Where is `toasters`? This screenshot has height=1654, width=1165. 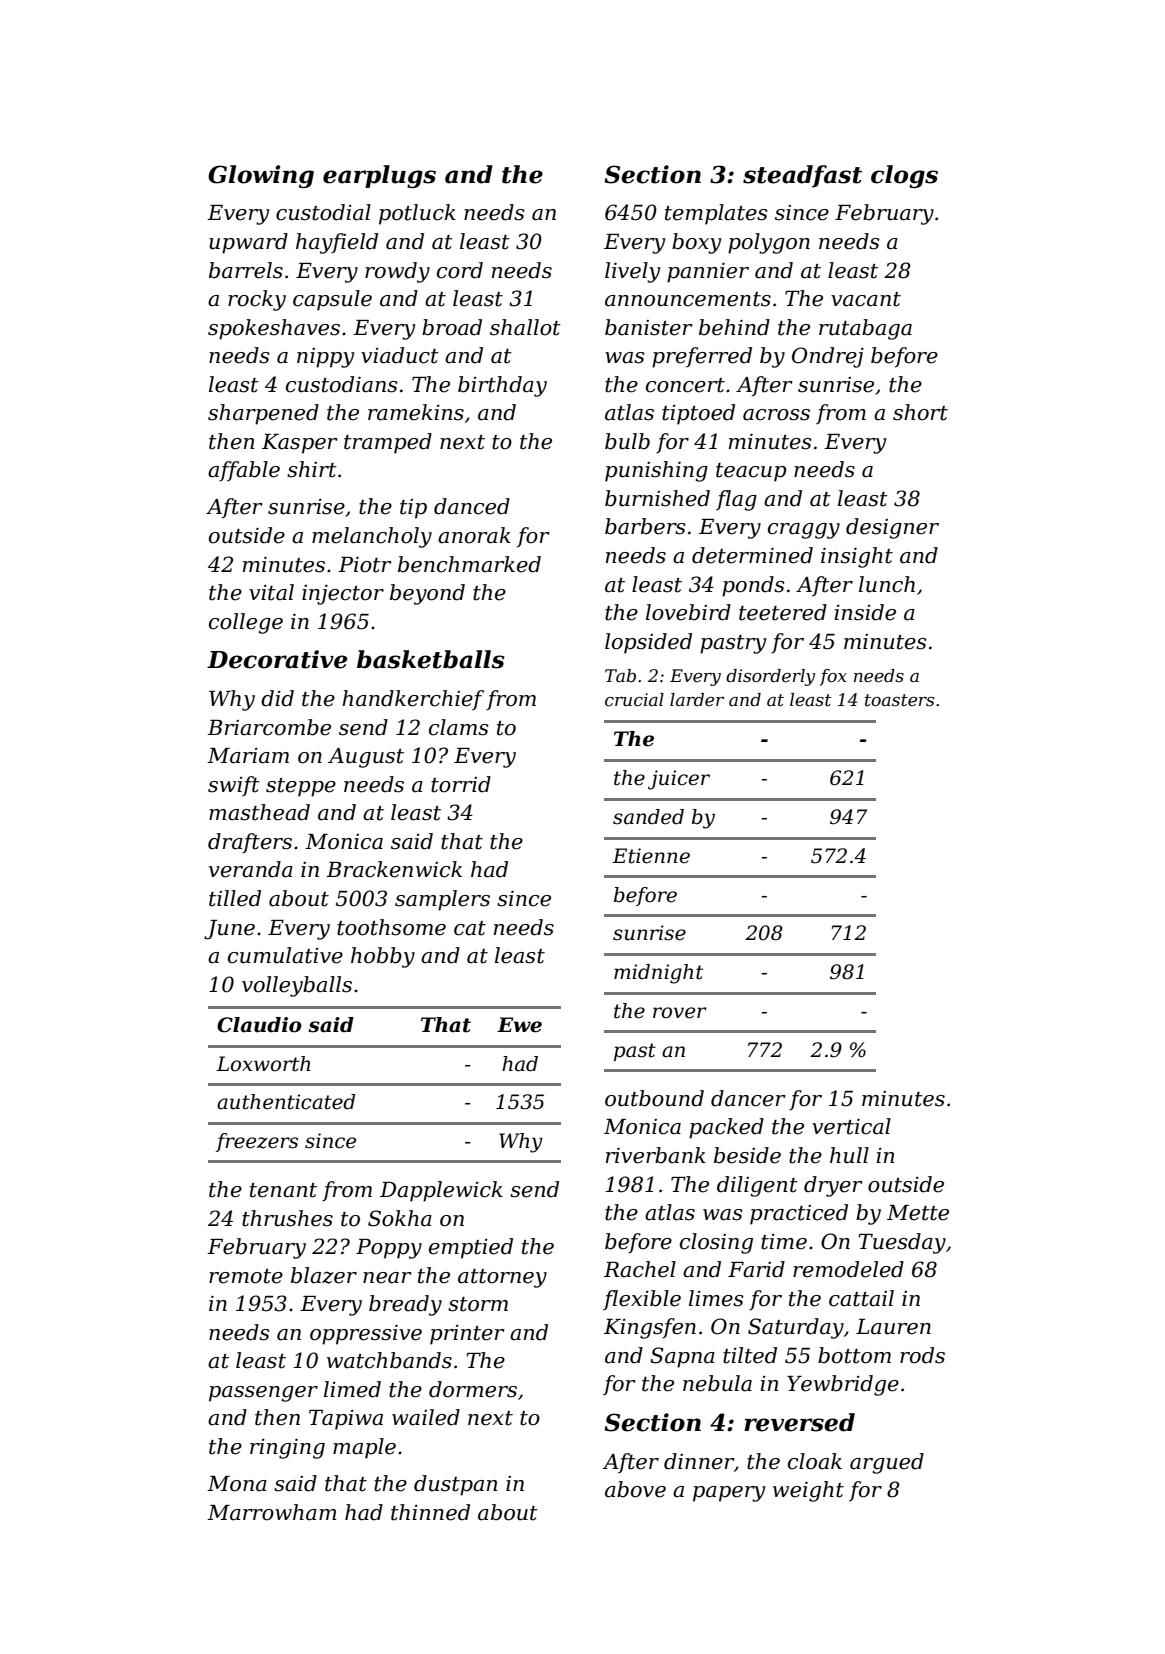
toasters is located at coordinates (899, 700).
